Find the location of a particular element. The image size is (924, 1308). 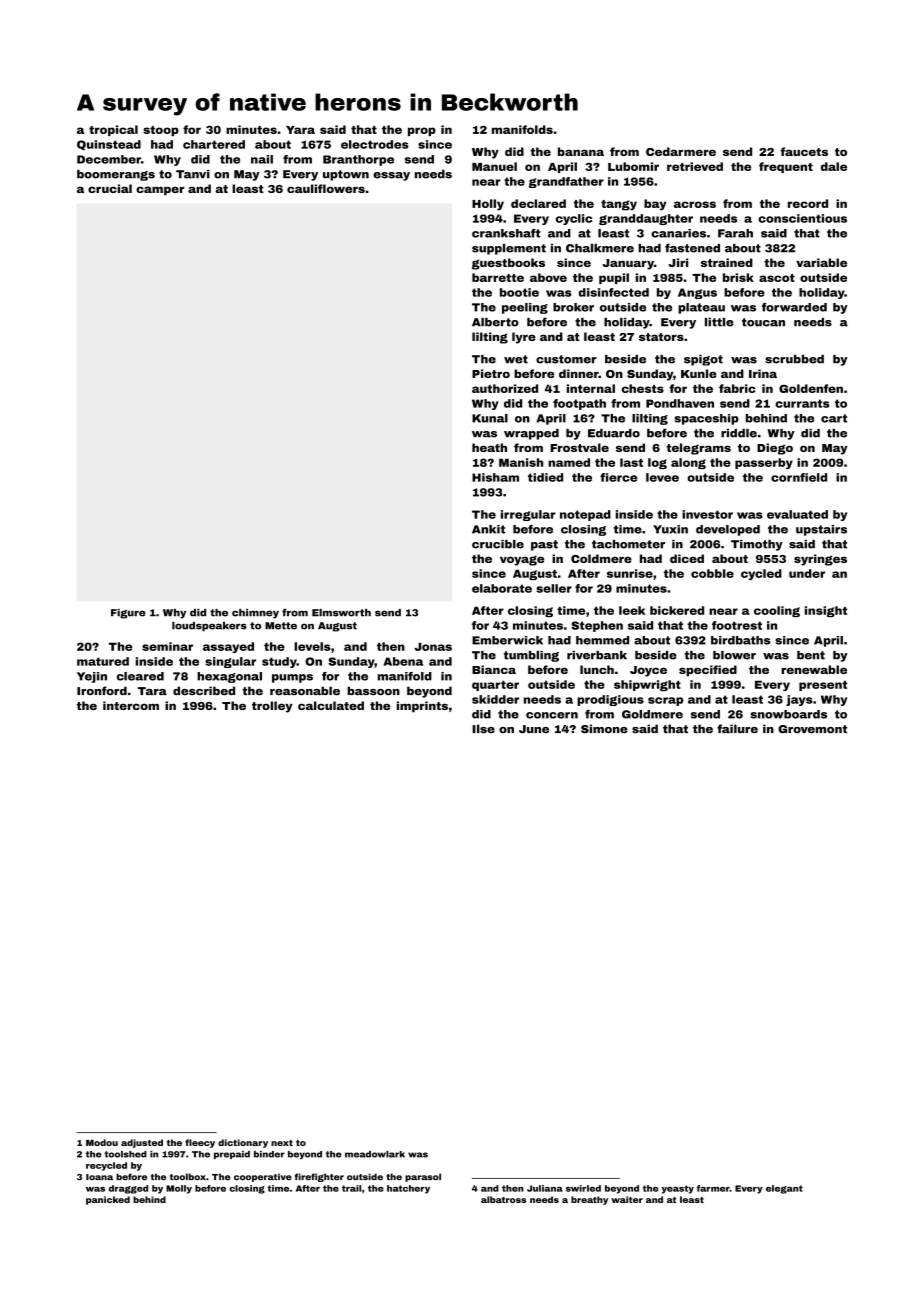

intercom is located at coordinates (131, 705).
